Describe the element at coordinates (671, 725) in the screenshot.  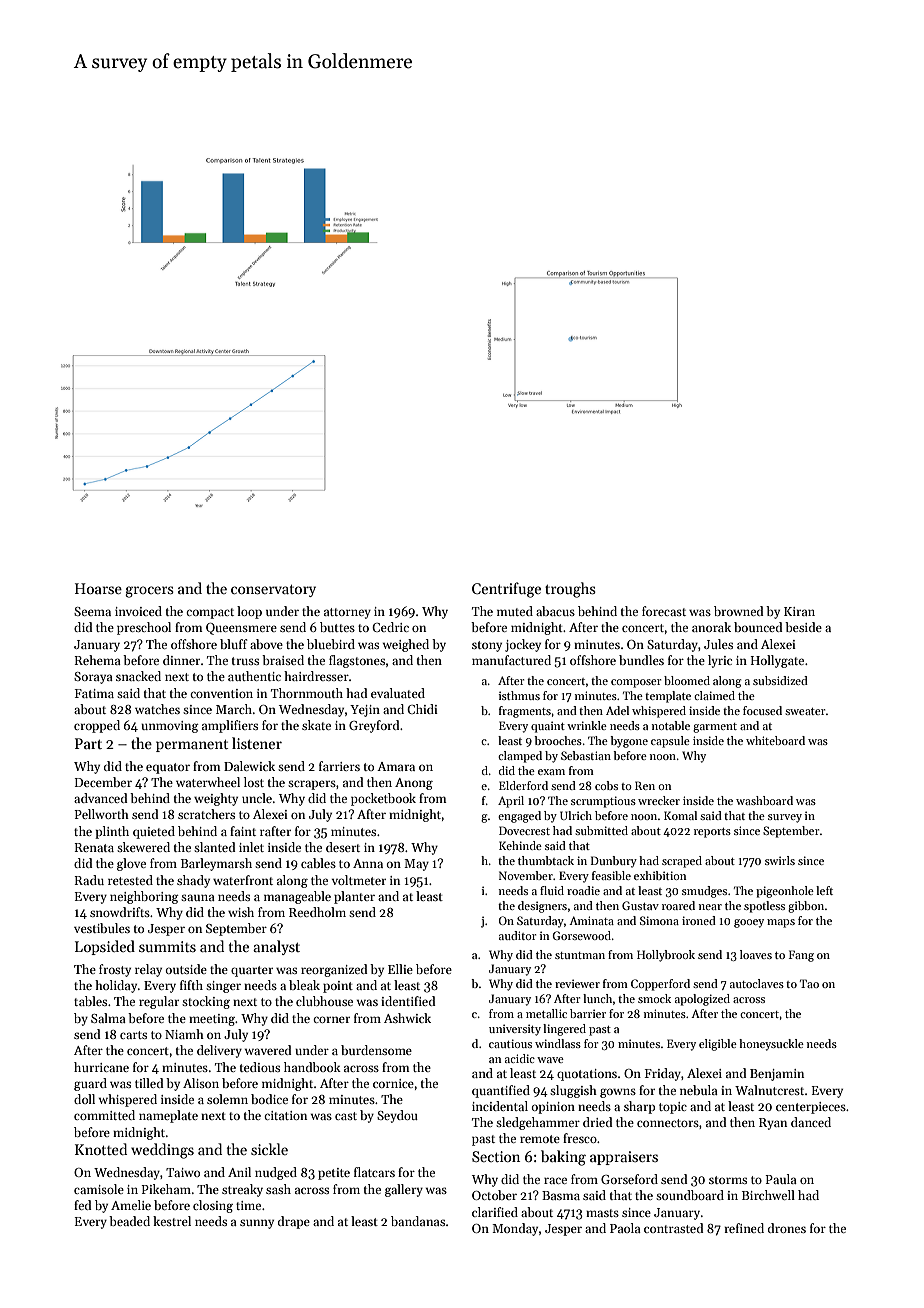
I see `notable` at that location.
